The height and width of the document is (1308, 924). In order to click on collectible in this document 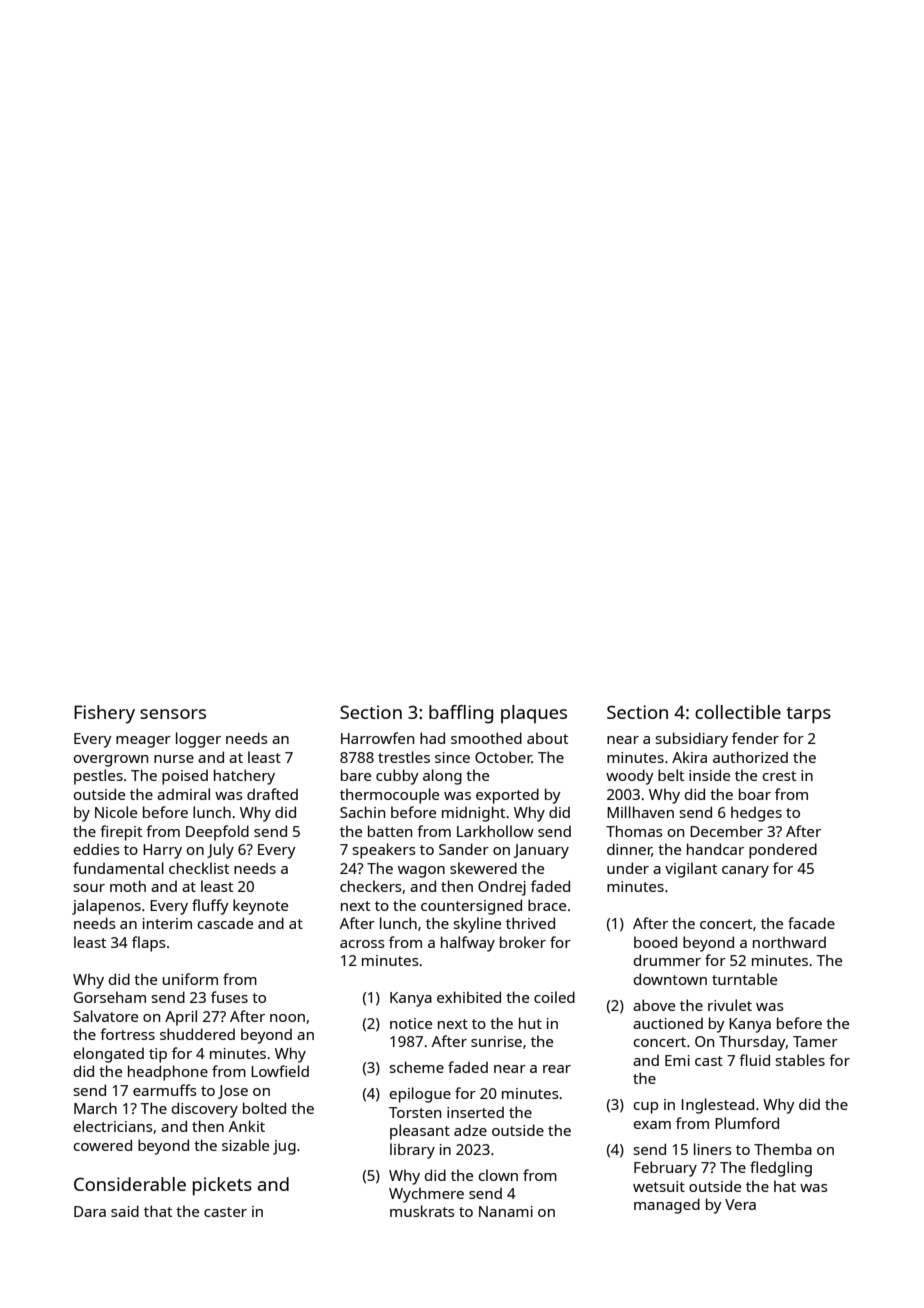, I will do `click(738, 712)`.
